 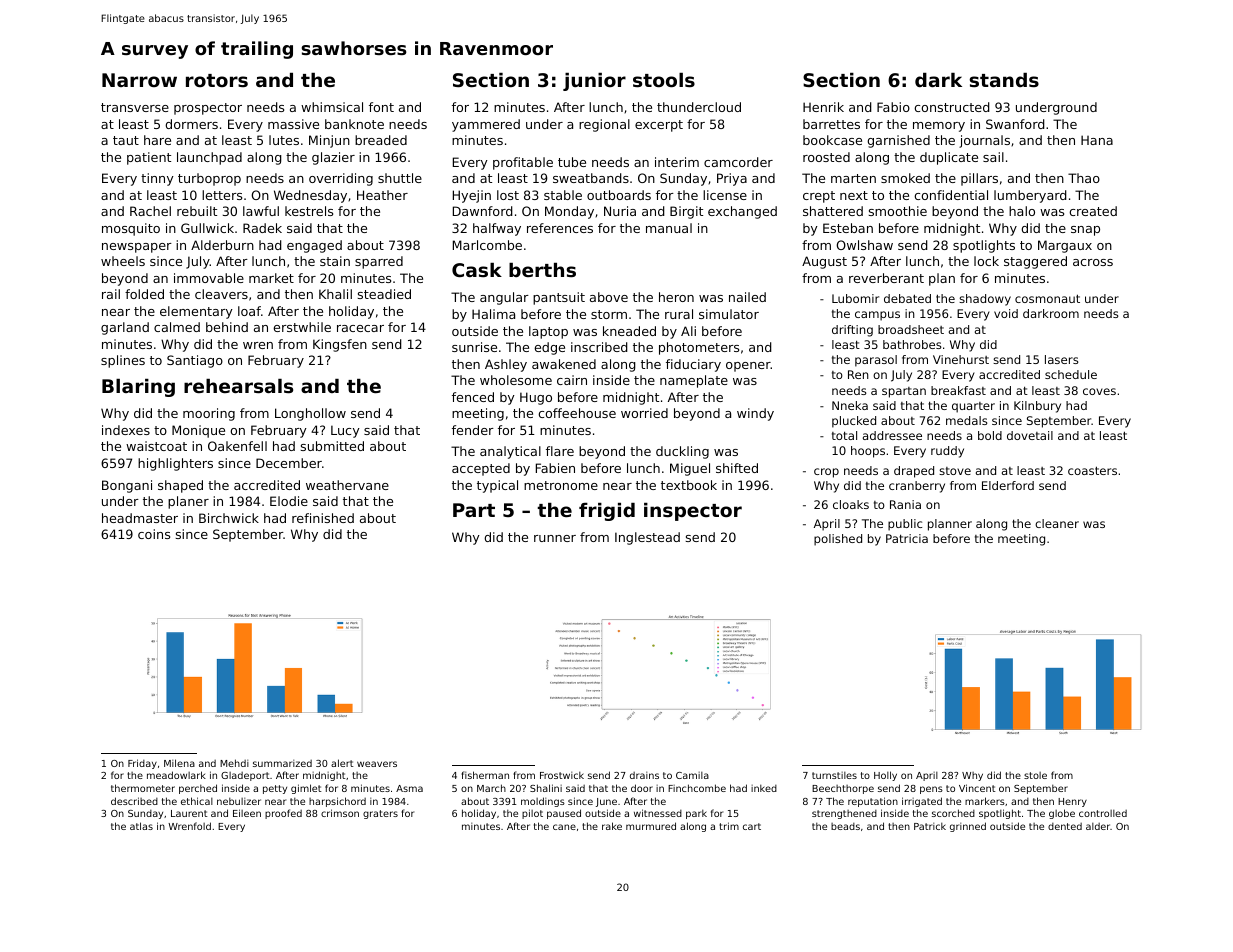 I want to click on engaged, so click(x=314, y=246).
